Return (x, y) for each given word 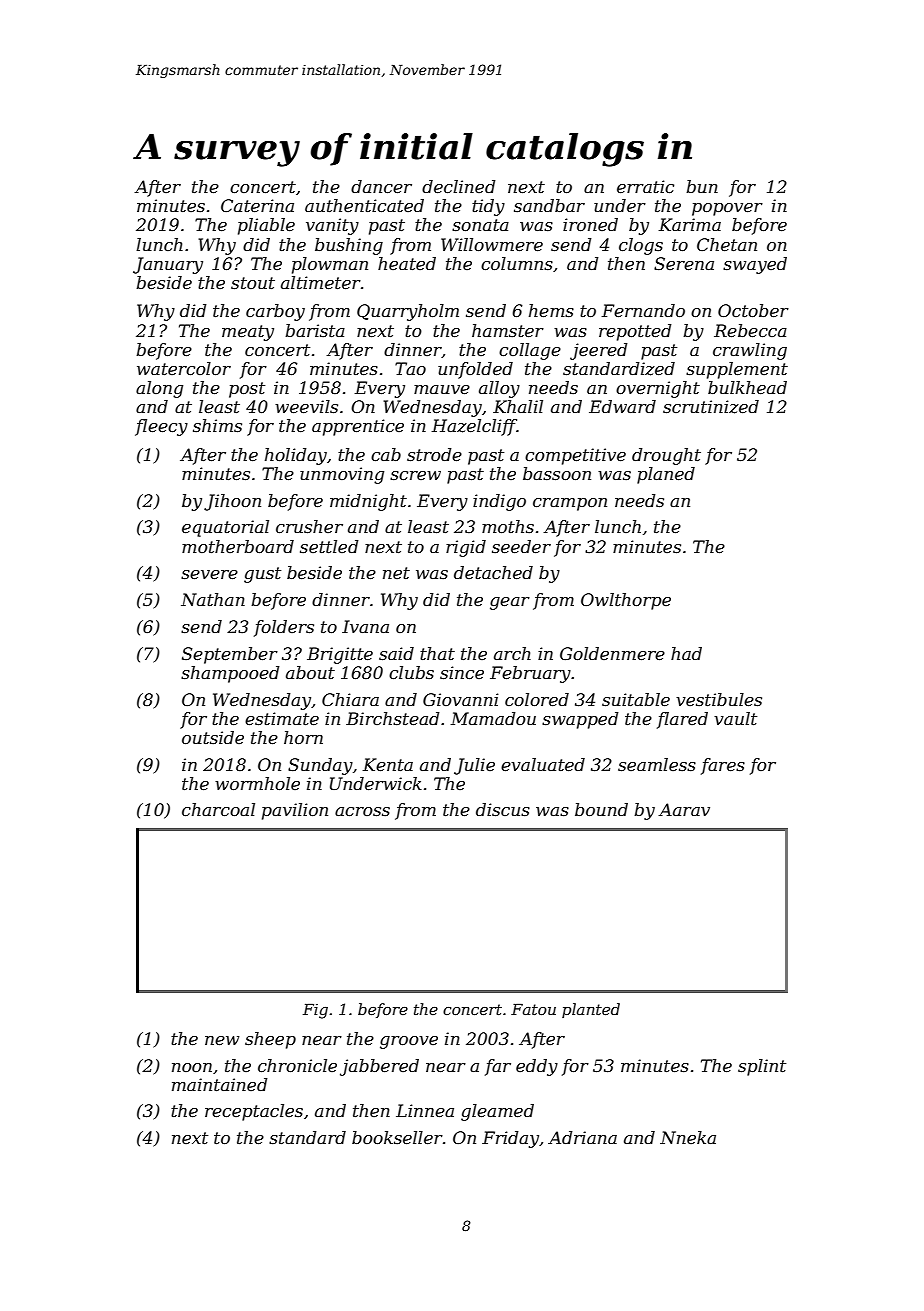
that (437, 653)
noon (192, 1067)
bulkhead (747, 387)
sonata (480, 225)
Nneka (688, 1137)
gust (262, 575)
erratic (645, 186)
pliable (266, 226)
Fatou (533, 1009)
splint (762, 1067)
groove (409, 1042)
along (159, 389)
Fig (315, 1011)
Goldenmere (612, 653)
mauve (442, 389)
